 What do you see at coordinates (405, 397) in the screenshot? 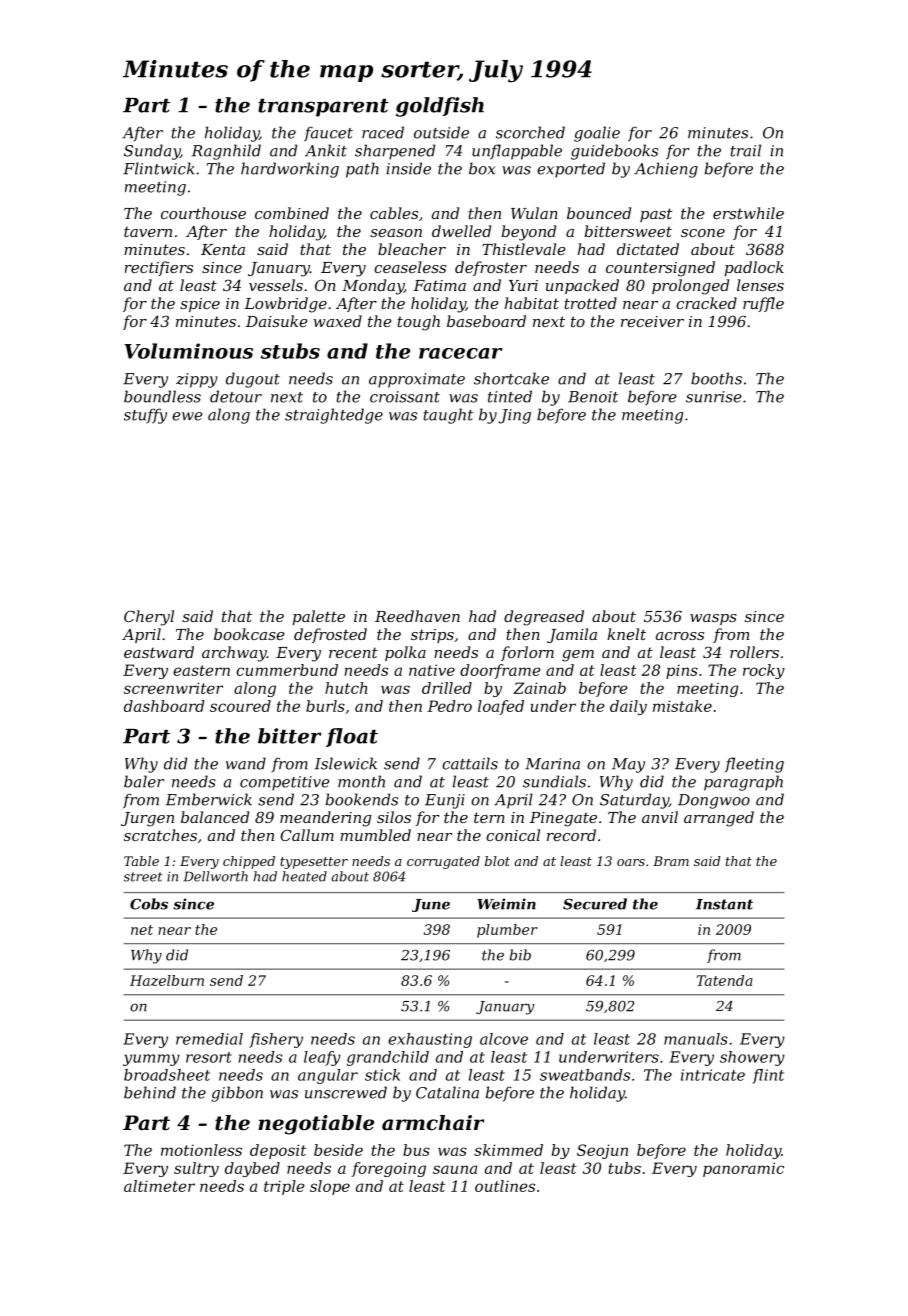
I see `croissant` at bounding box center [405, 397].
